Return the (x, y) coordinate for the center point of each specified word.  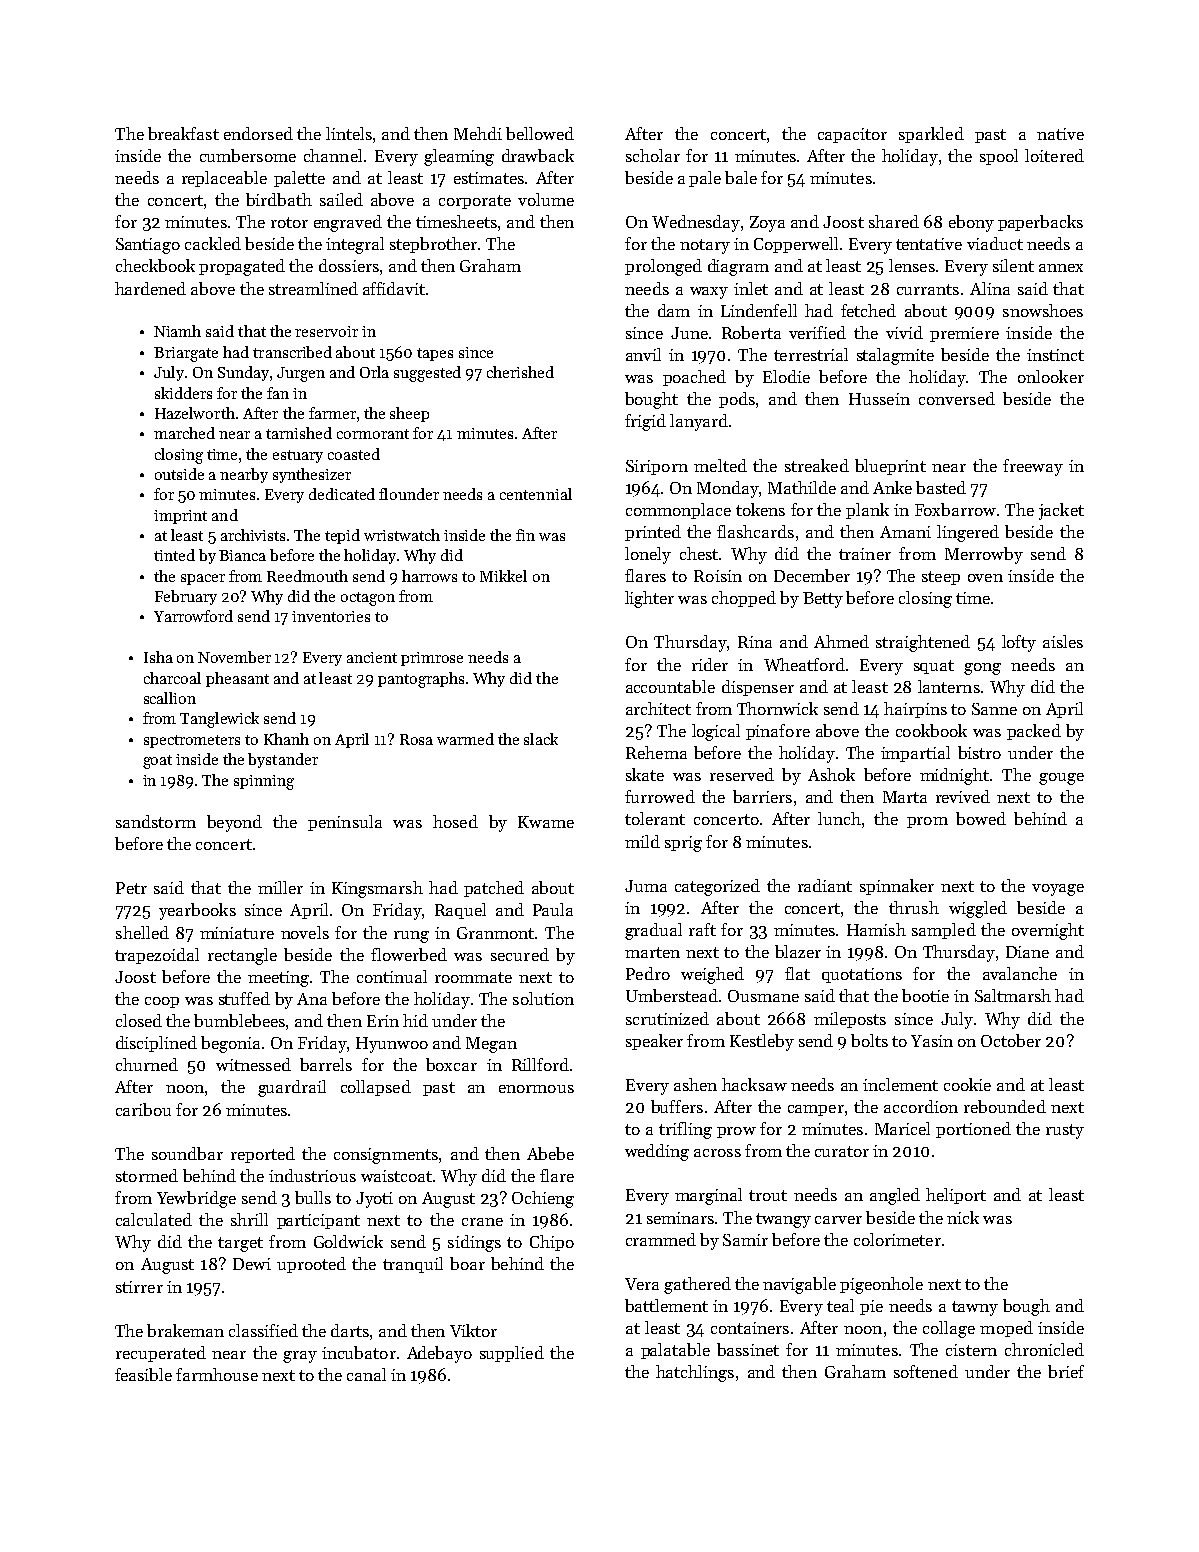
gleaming (459, 157)
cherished (520, 372)
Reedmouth (307, 576)
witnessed (253, 1064)
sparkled (931, 135)
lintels (349, 133)
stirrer (139, 1287)
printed (653, 533)
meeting (278, 979)
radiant (825, 885)
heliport (956, 1196)
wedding (657, 1152)
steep (941, 578)
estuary (298, 456)
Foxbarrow (955, 509)
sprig (683, 844)
